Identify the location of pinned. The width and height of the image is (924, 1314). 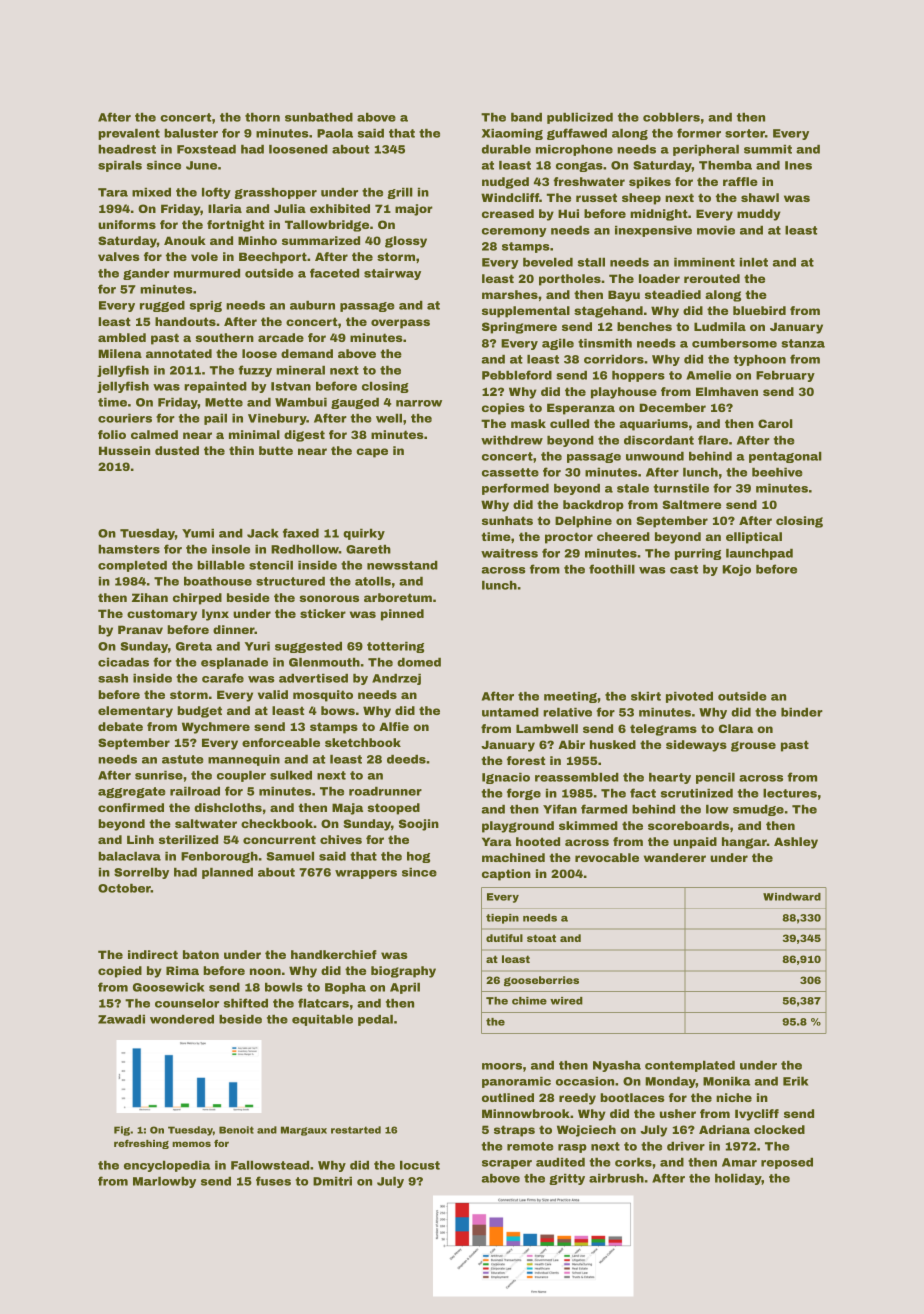
(402, 615).
